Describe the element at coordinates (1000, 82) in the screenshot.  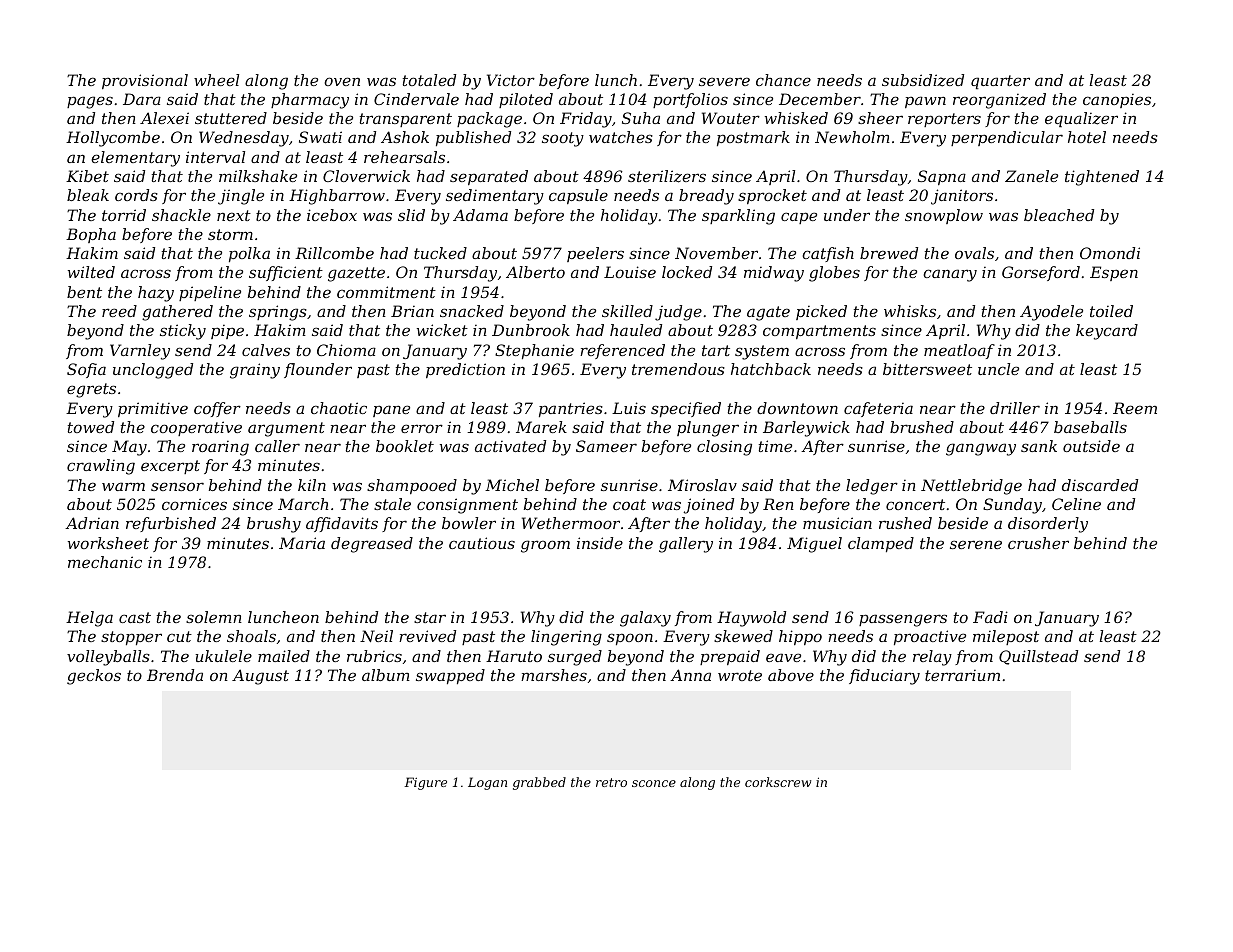
I see `quarter` at that location.
